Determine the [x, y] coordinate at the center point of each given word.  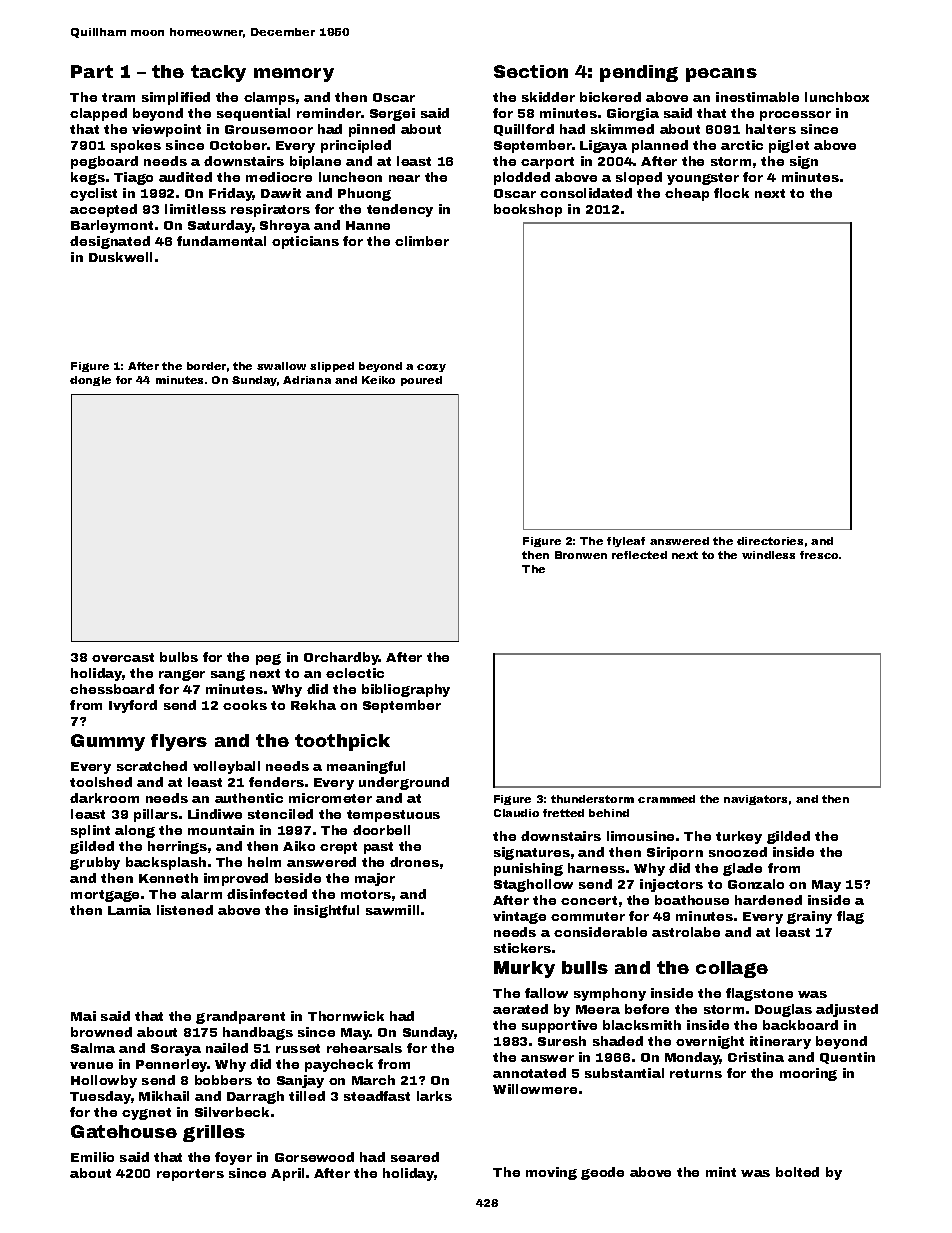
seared [415, 1157]
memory [294, 75]
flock [731, 193]
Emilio [92, 1157]
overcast [123, 657]
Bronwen [581, 555]
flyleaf [626, 542]
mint [721, 1172]
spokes [136, 146]
